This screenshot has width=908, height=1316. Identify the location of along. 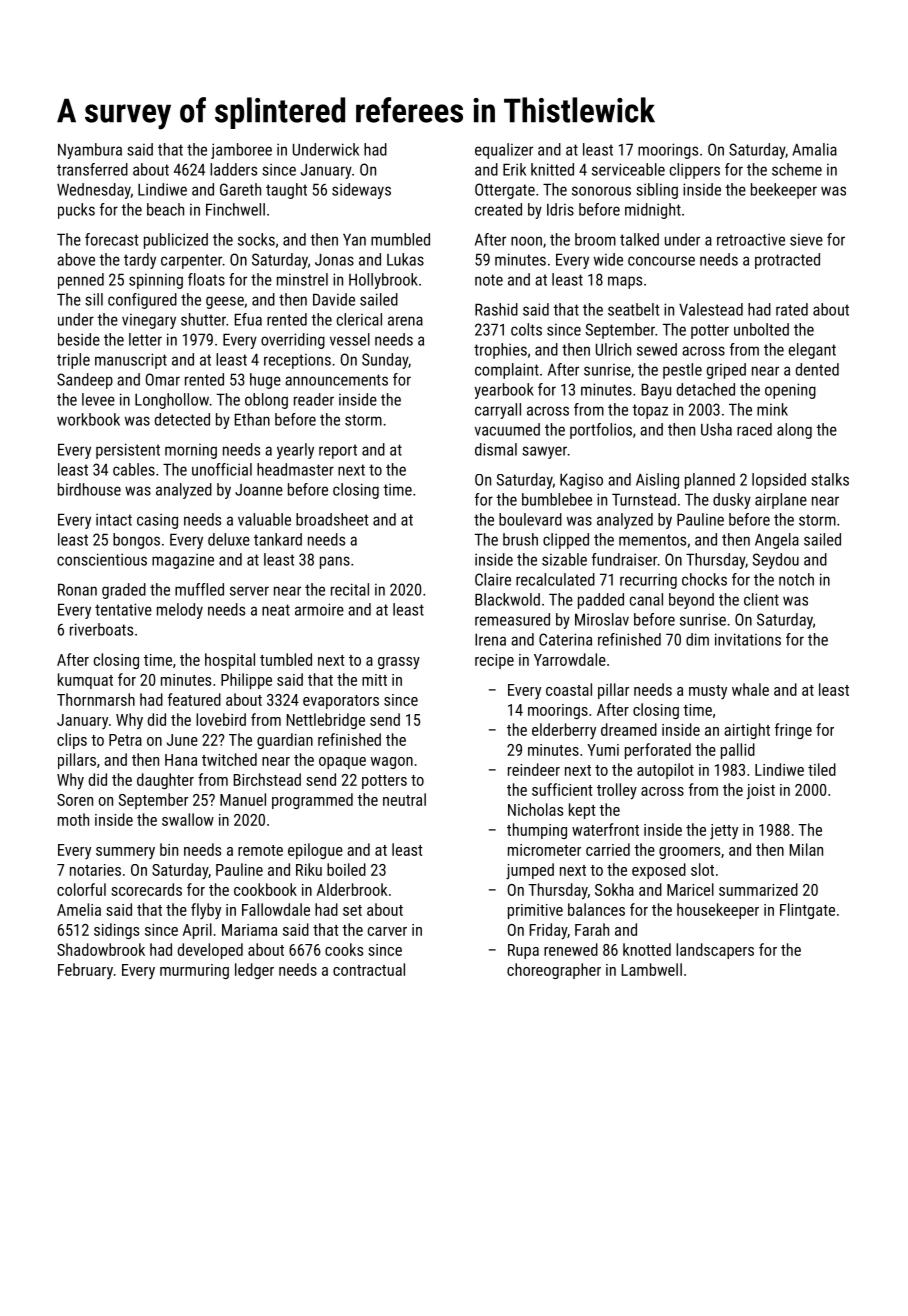
(794, 431).
